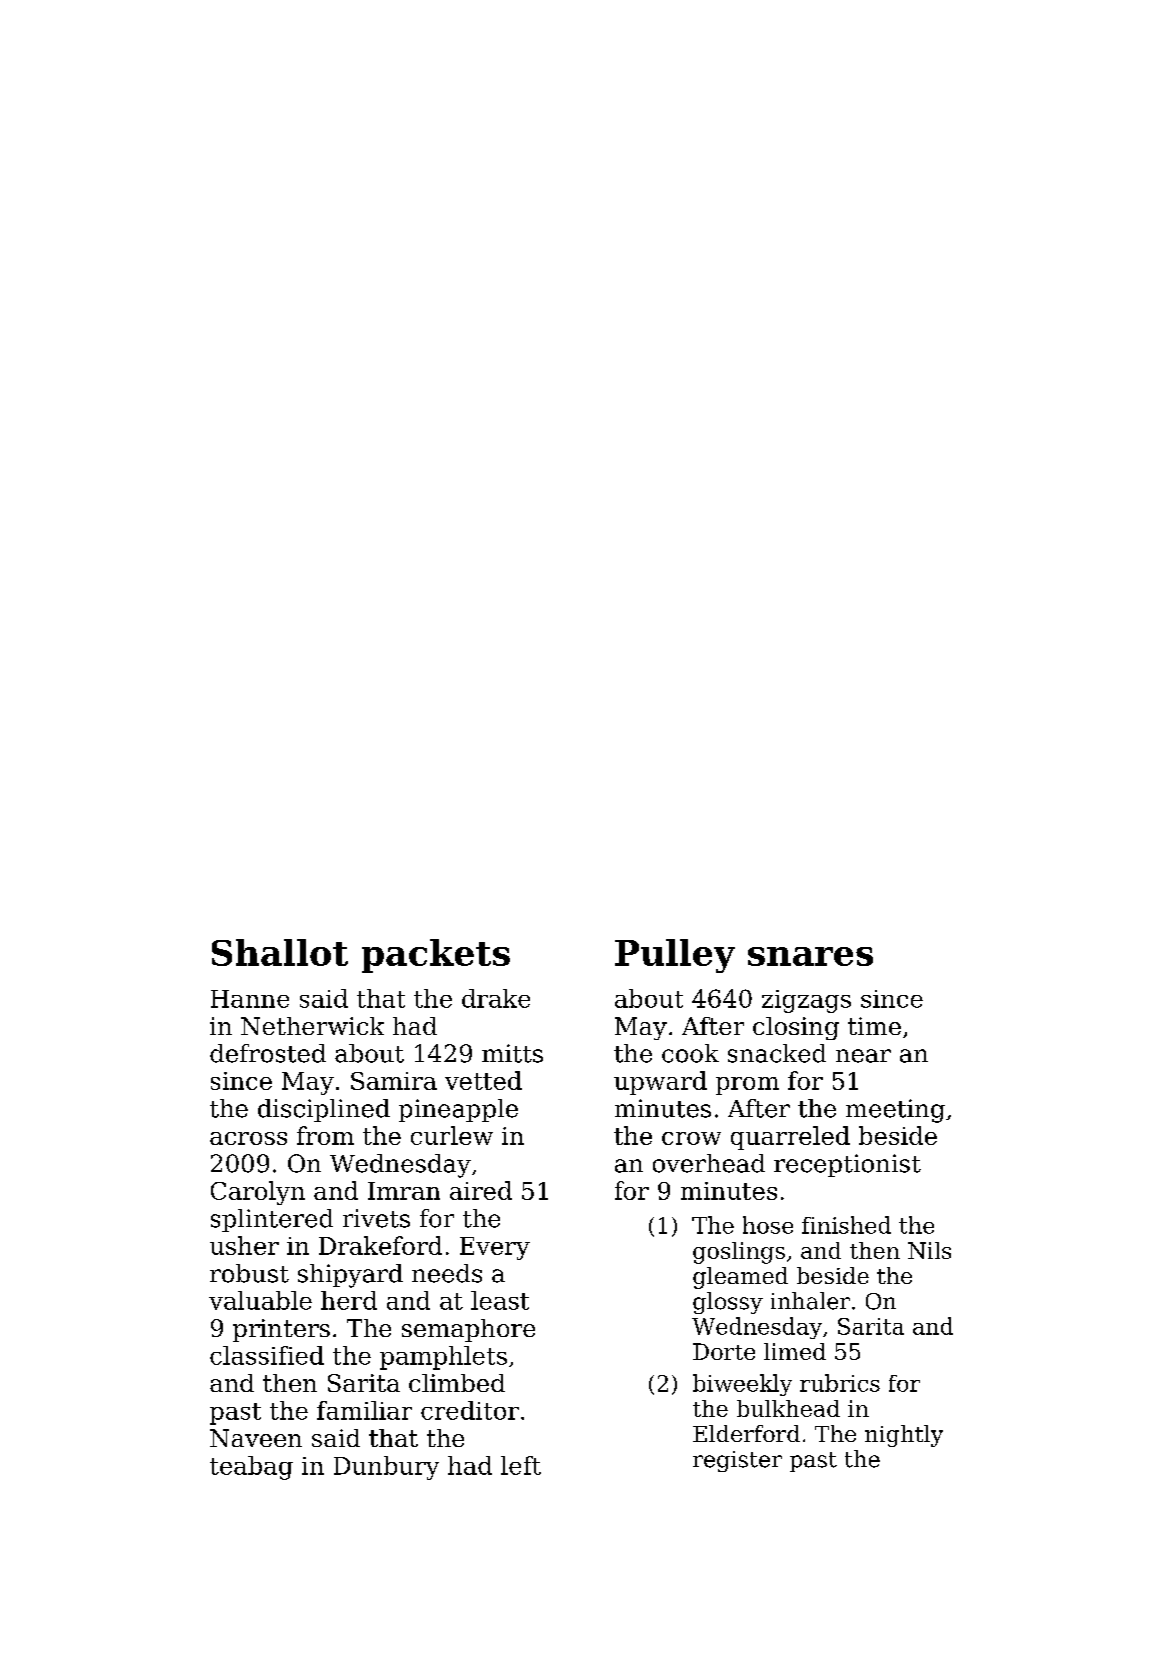 This document has height=1654, width=1165. Describe the element at coordinates (481, 1190) in the document. I see `aired` at that location.
